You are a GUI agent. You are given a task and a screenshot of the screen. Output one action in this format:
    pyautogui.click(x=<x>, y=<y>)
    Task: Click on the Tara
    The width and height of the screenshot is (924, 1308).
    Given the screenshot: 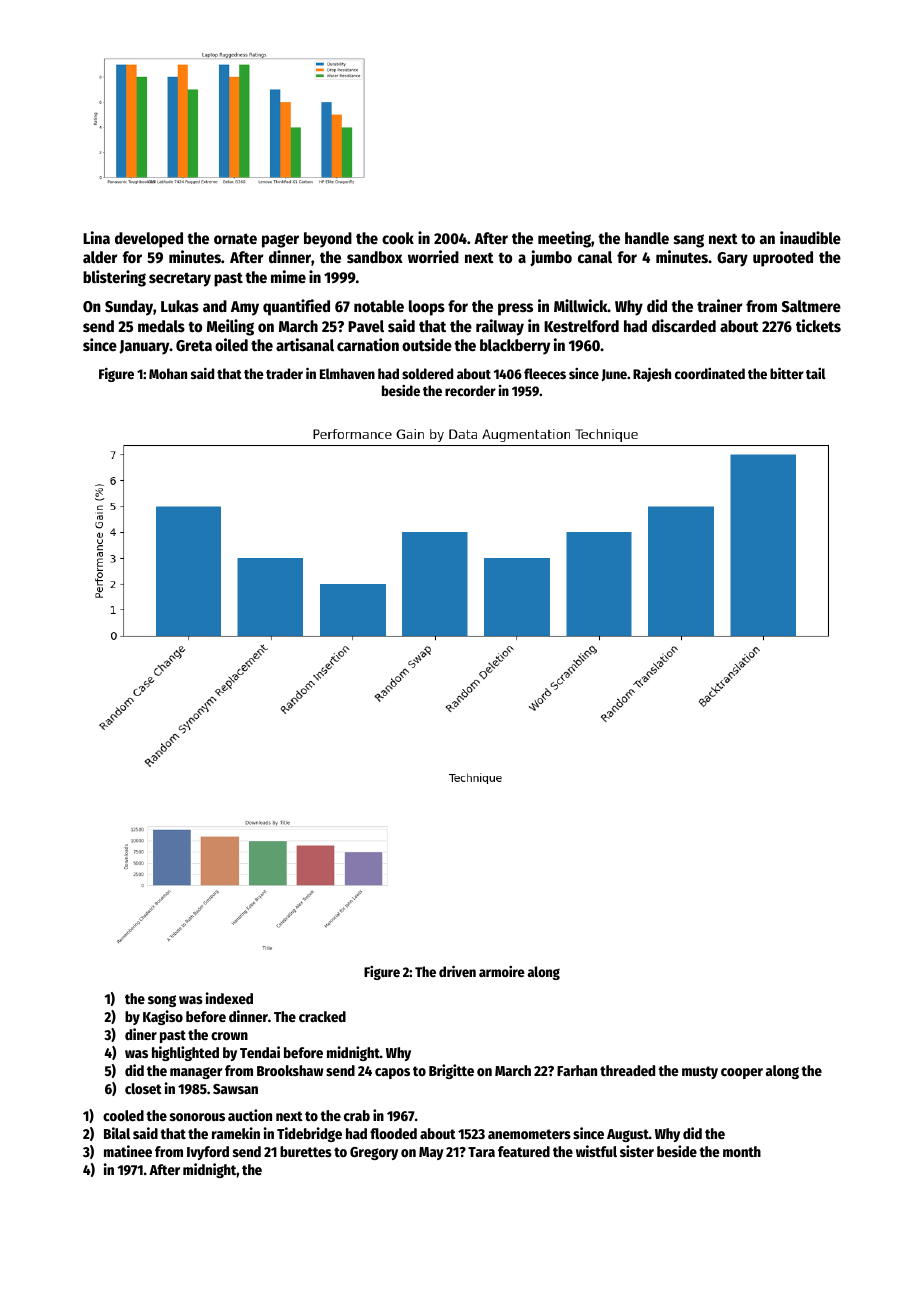 What is the action you would take?
    pyautogui.click(x=481, y=1152)
